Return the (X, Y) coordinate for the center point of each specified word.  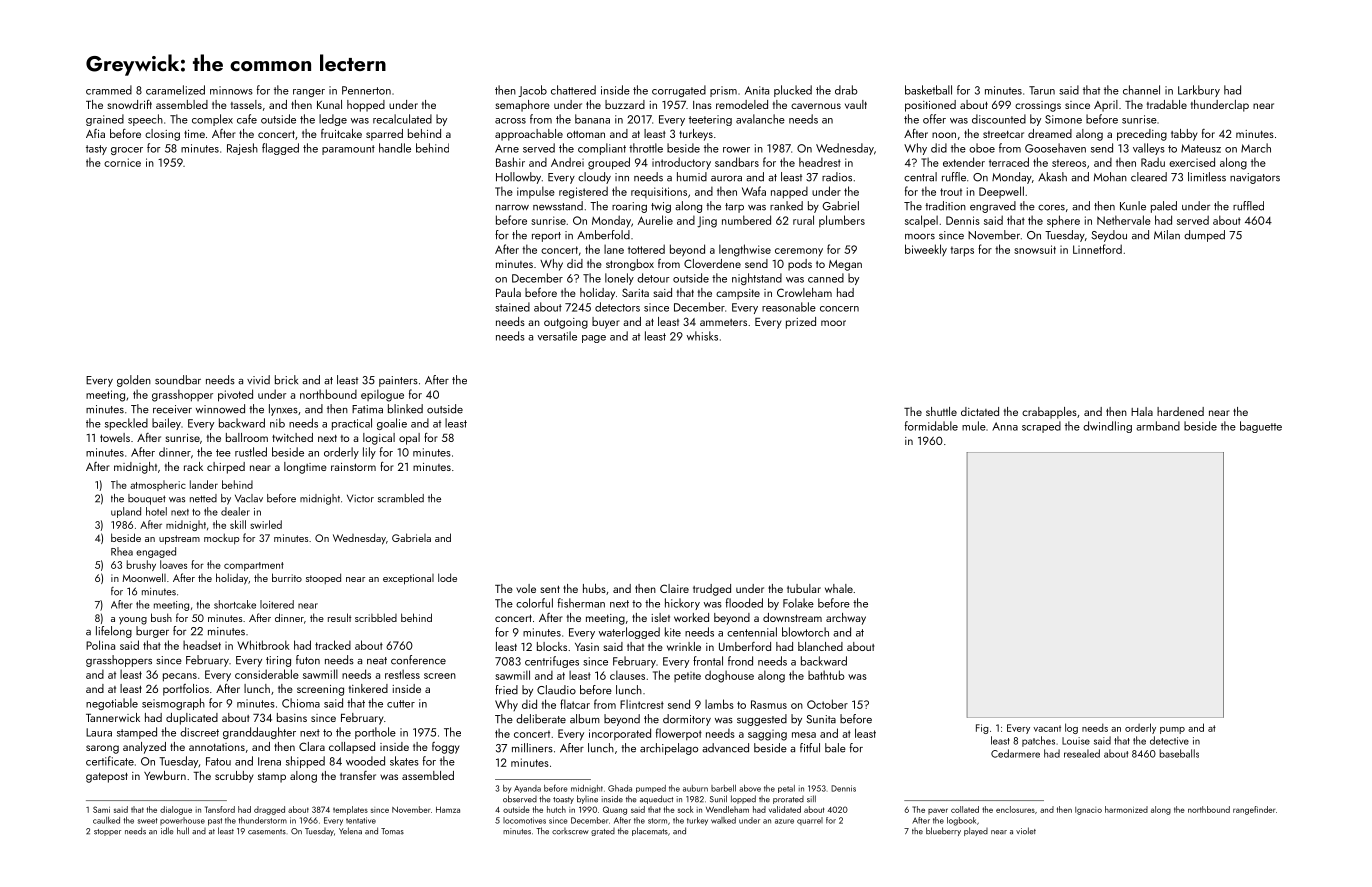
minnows (231, 90)
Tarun (1042, 90)
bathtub (826, 675)
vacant (1047, 728)
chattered (573, 90)
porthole (375, 733)
